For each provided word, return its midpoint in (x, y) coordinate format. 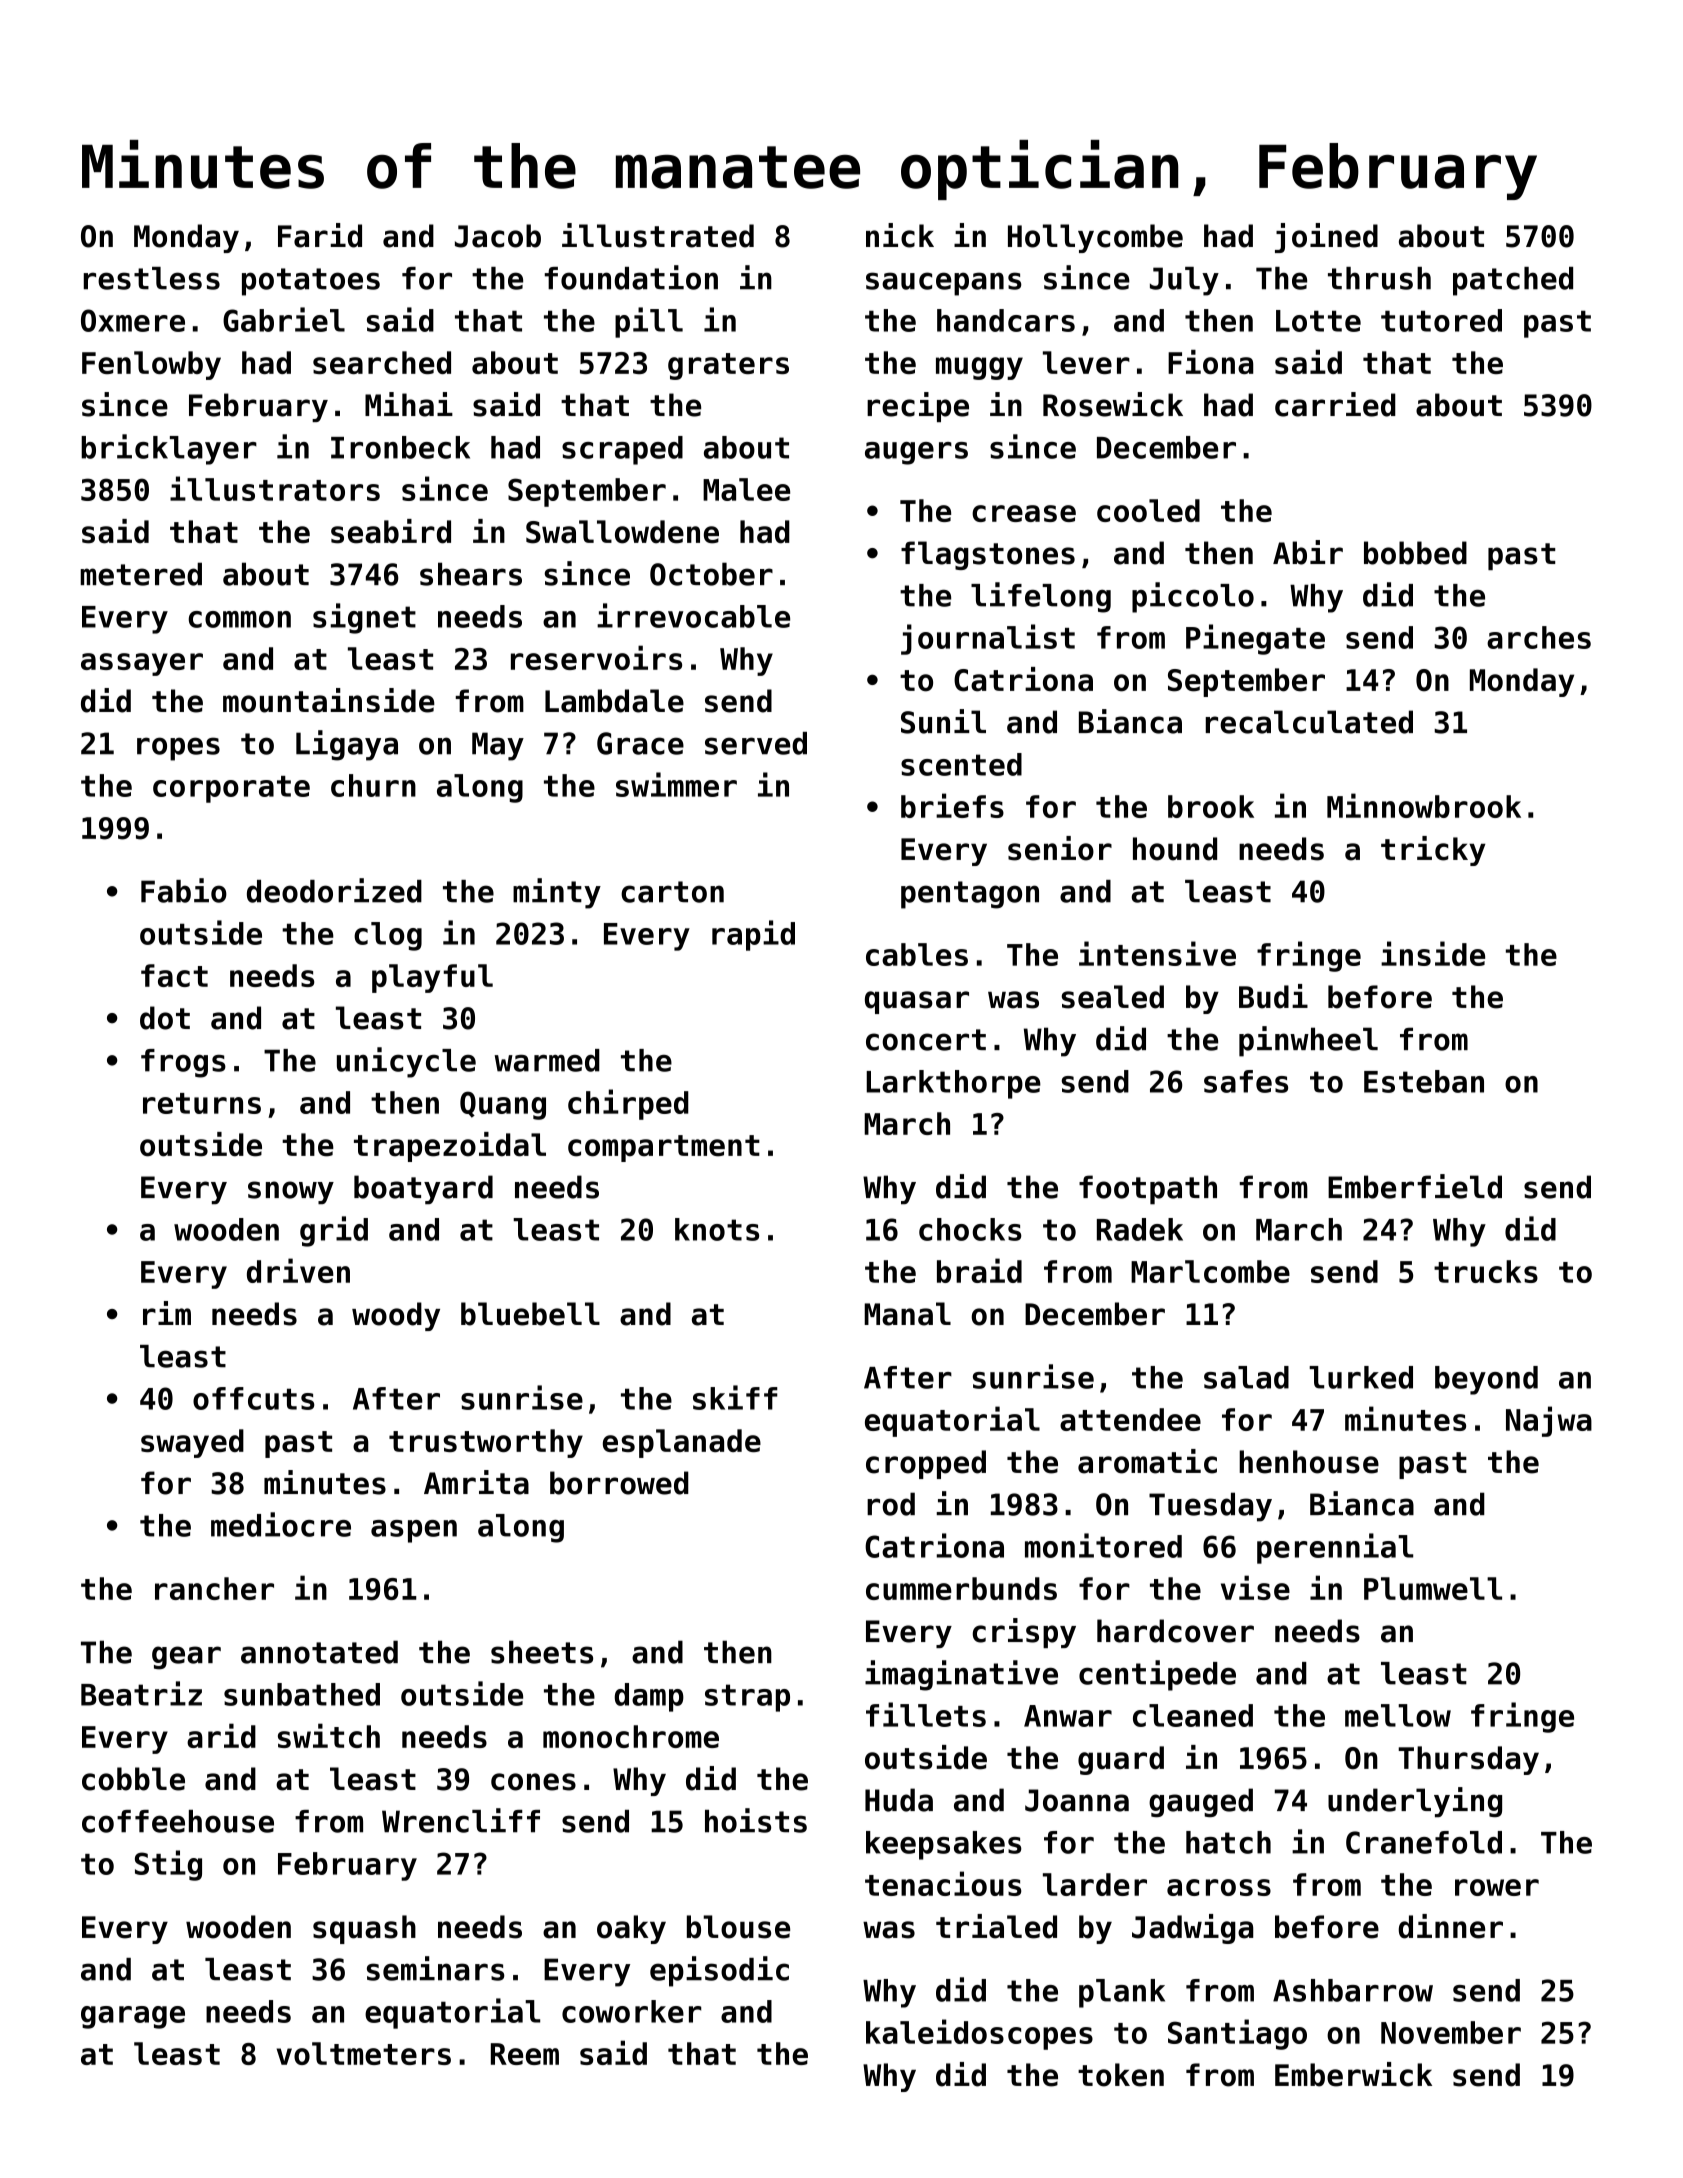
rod (891, 1504)
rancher (214, 1588)
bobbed (1415, 553)
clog (388, 936)
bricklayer (169, 449)
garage (133, 2017)
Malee (746, 489)
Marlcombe (1210, 1271)
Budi (1273, 996)
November (1451, 2032)
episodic (719, 1971)
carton (672, 892)
